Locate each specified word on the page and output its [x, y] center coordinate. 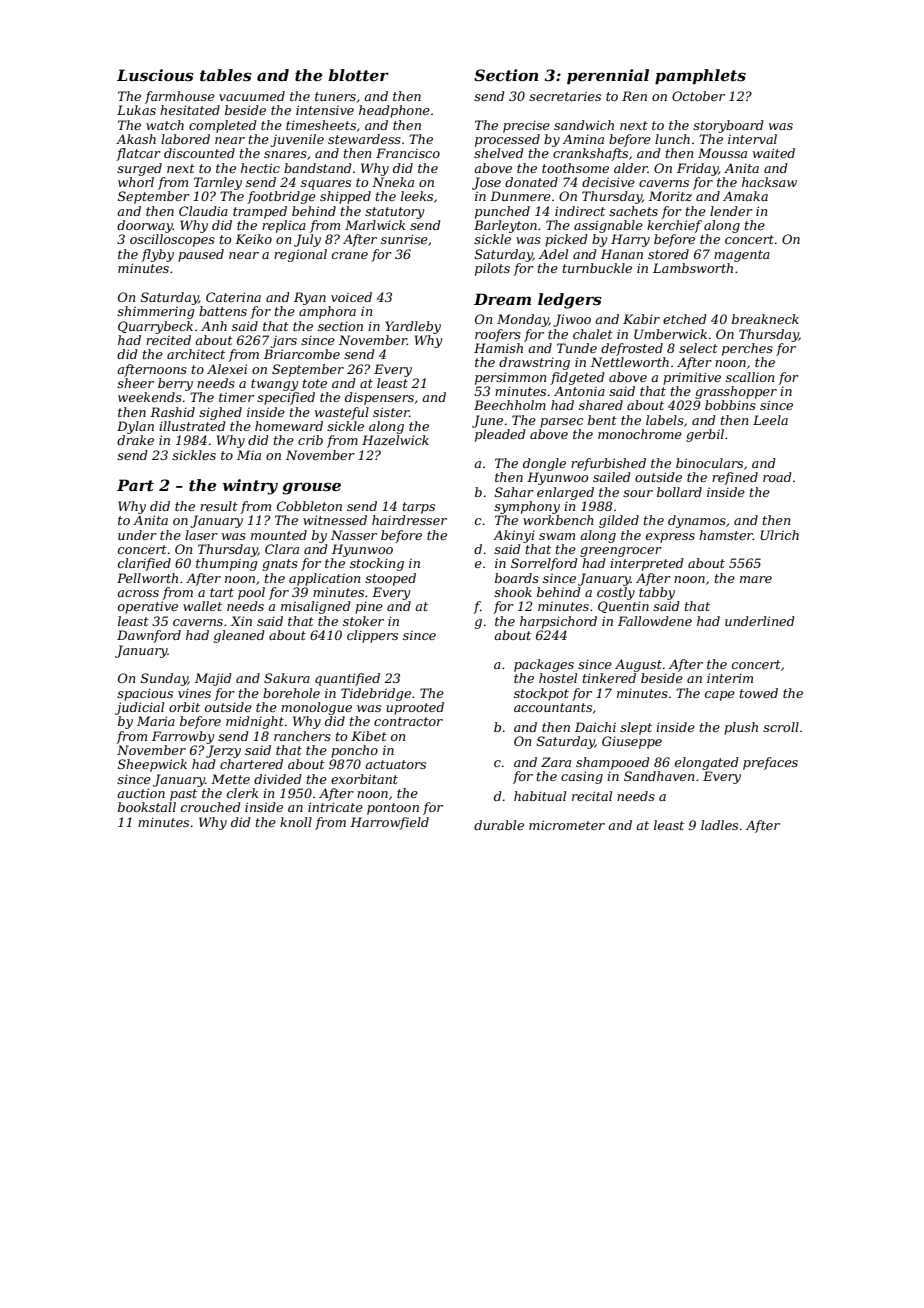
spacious [145, 694]
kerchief [674, 226]
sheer [135, 383]
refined [735, 478]
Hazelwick [395, 440]
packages [544, 665]
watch [165, 125]
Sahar [514, 492]
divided [278, 779]
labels [665, 420]
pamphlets [700, 76]
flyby [157, 255]
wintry [250, 487]
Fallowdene [655, 621]
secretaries [565, 96]
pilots [492, 269]
